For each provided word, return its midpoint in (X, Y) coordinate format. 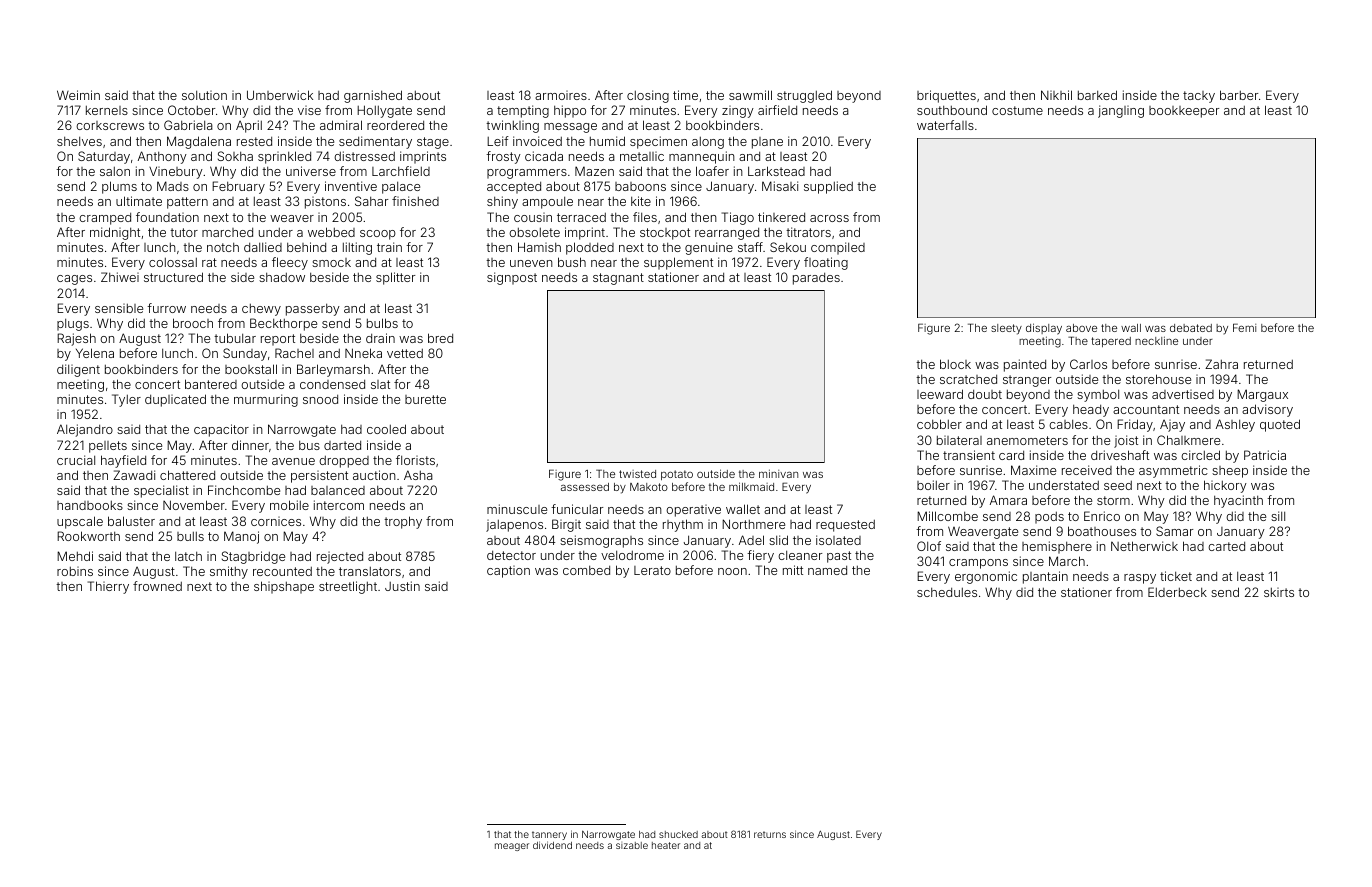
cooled (386, 429)
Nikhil (1056, 95)
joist (1126, 441)
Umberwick (280, 95)
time (685, 95)
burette (425, 399)
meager (512, 847)
